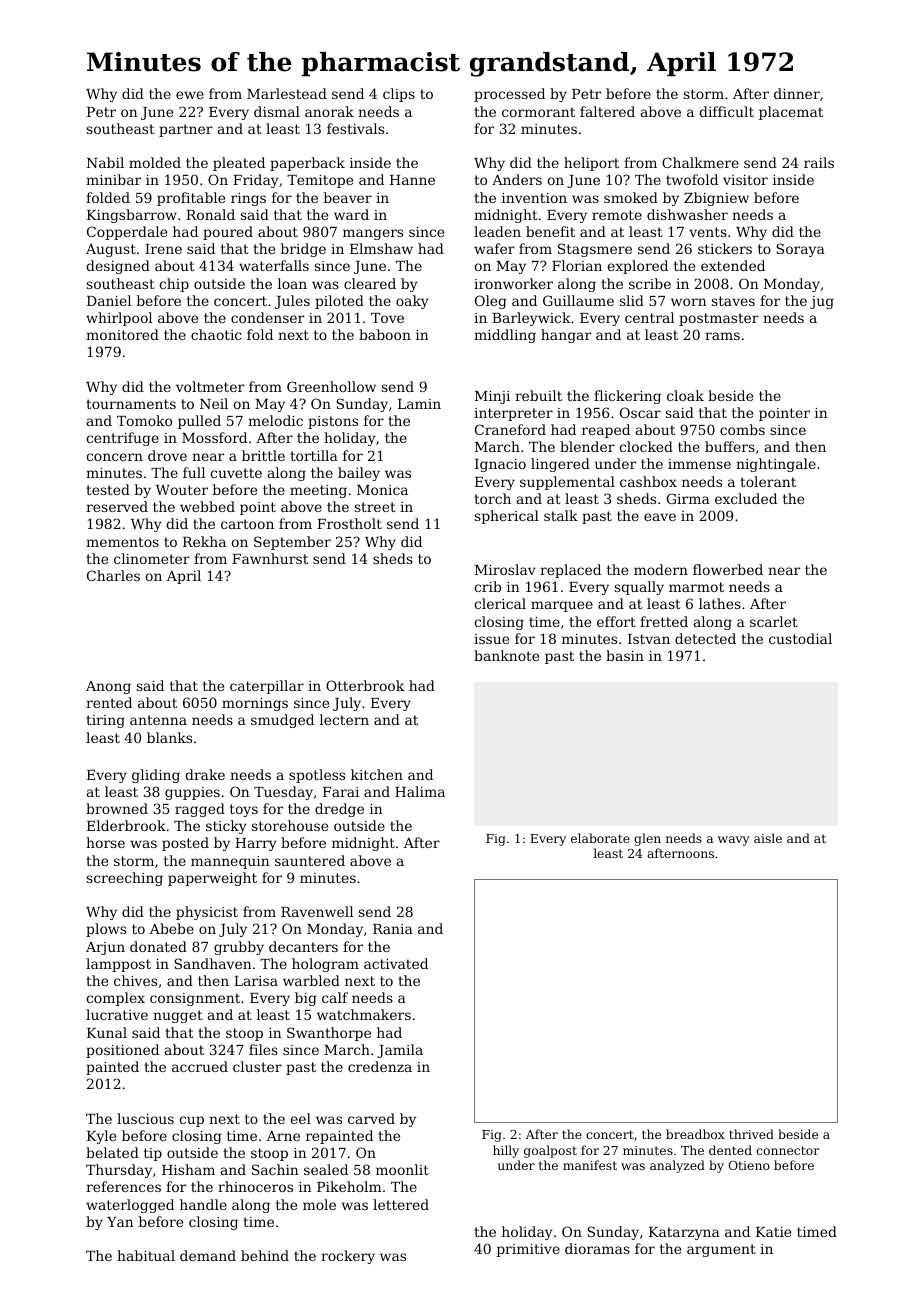 This screenshot has width=924, height=1308. What do you see at coordinates (719, 319) in the screenshot?
I see `postmaster` at bounding box center [719, 319].
